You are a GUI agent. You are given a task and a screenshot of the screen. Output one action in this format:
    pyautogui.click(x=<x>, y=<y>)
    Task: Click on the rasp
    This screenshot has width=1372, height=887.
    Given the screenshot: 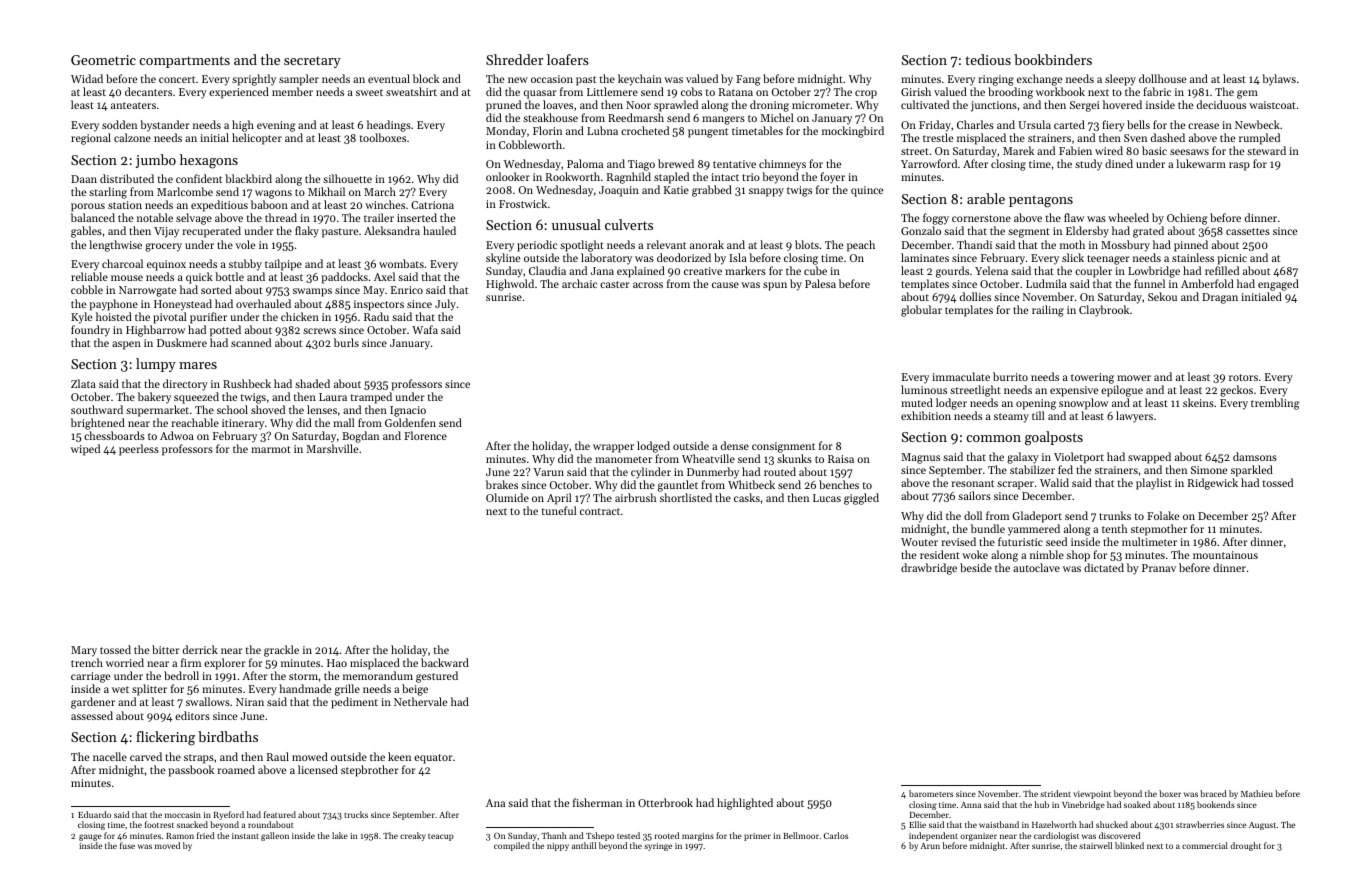 What is the action you would take?
    pyautogui.click(x=1239, y=166)
